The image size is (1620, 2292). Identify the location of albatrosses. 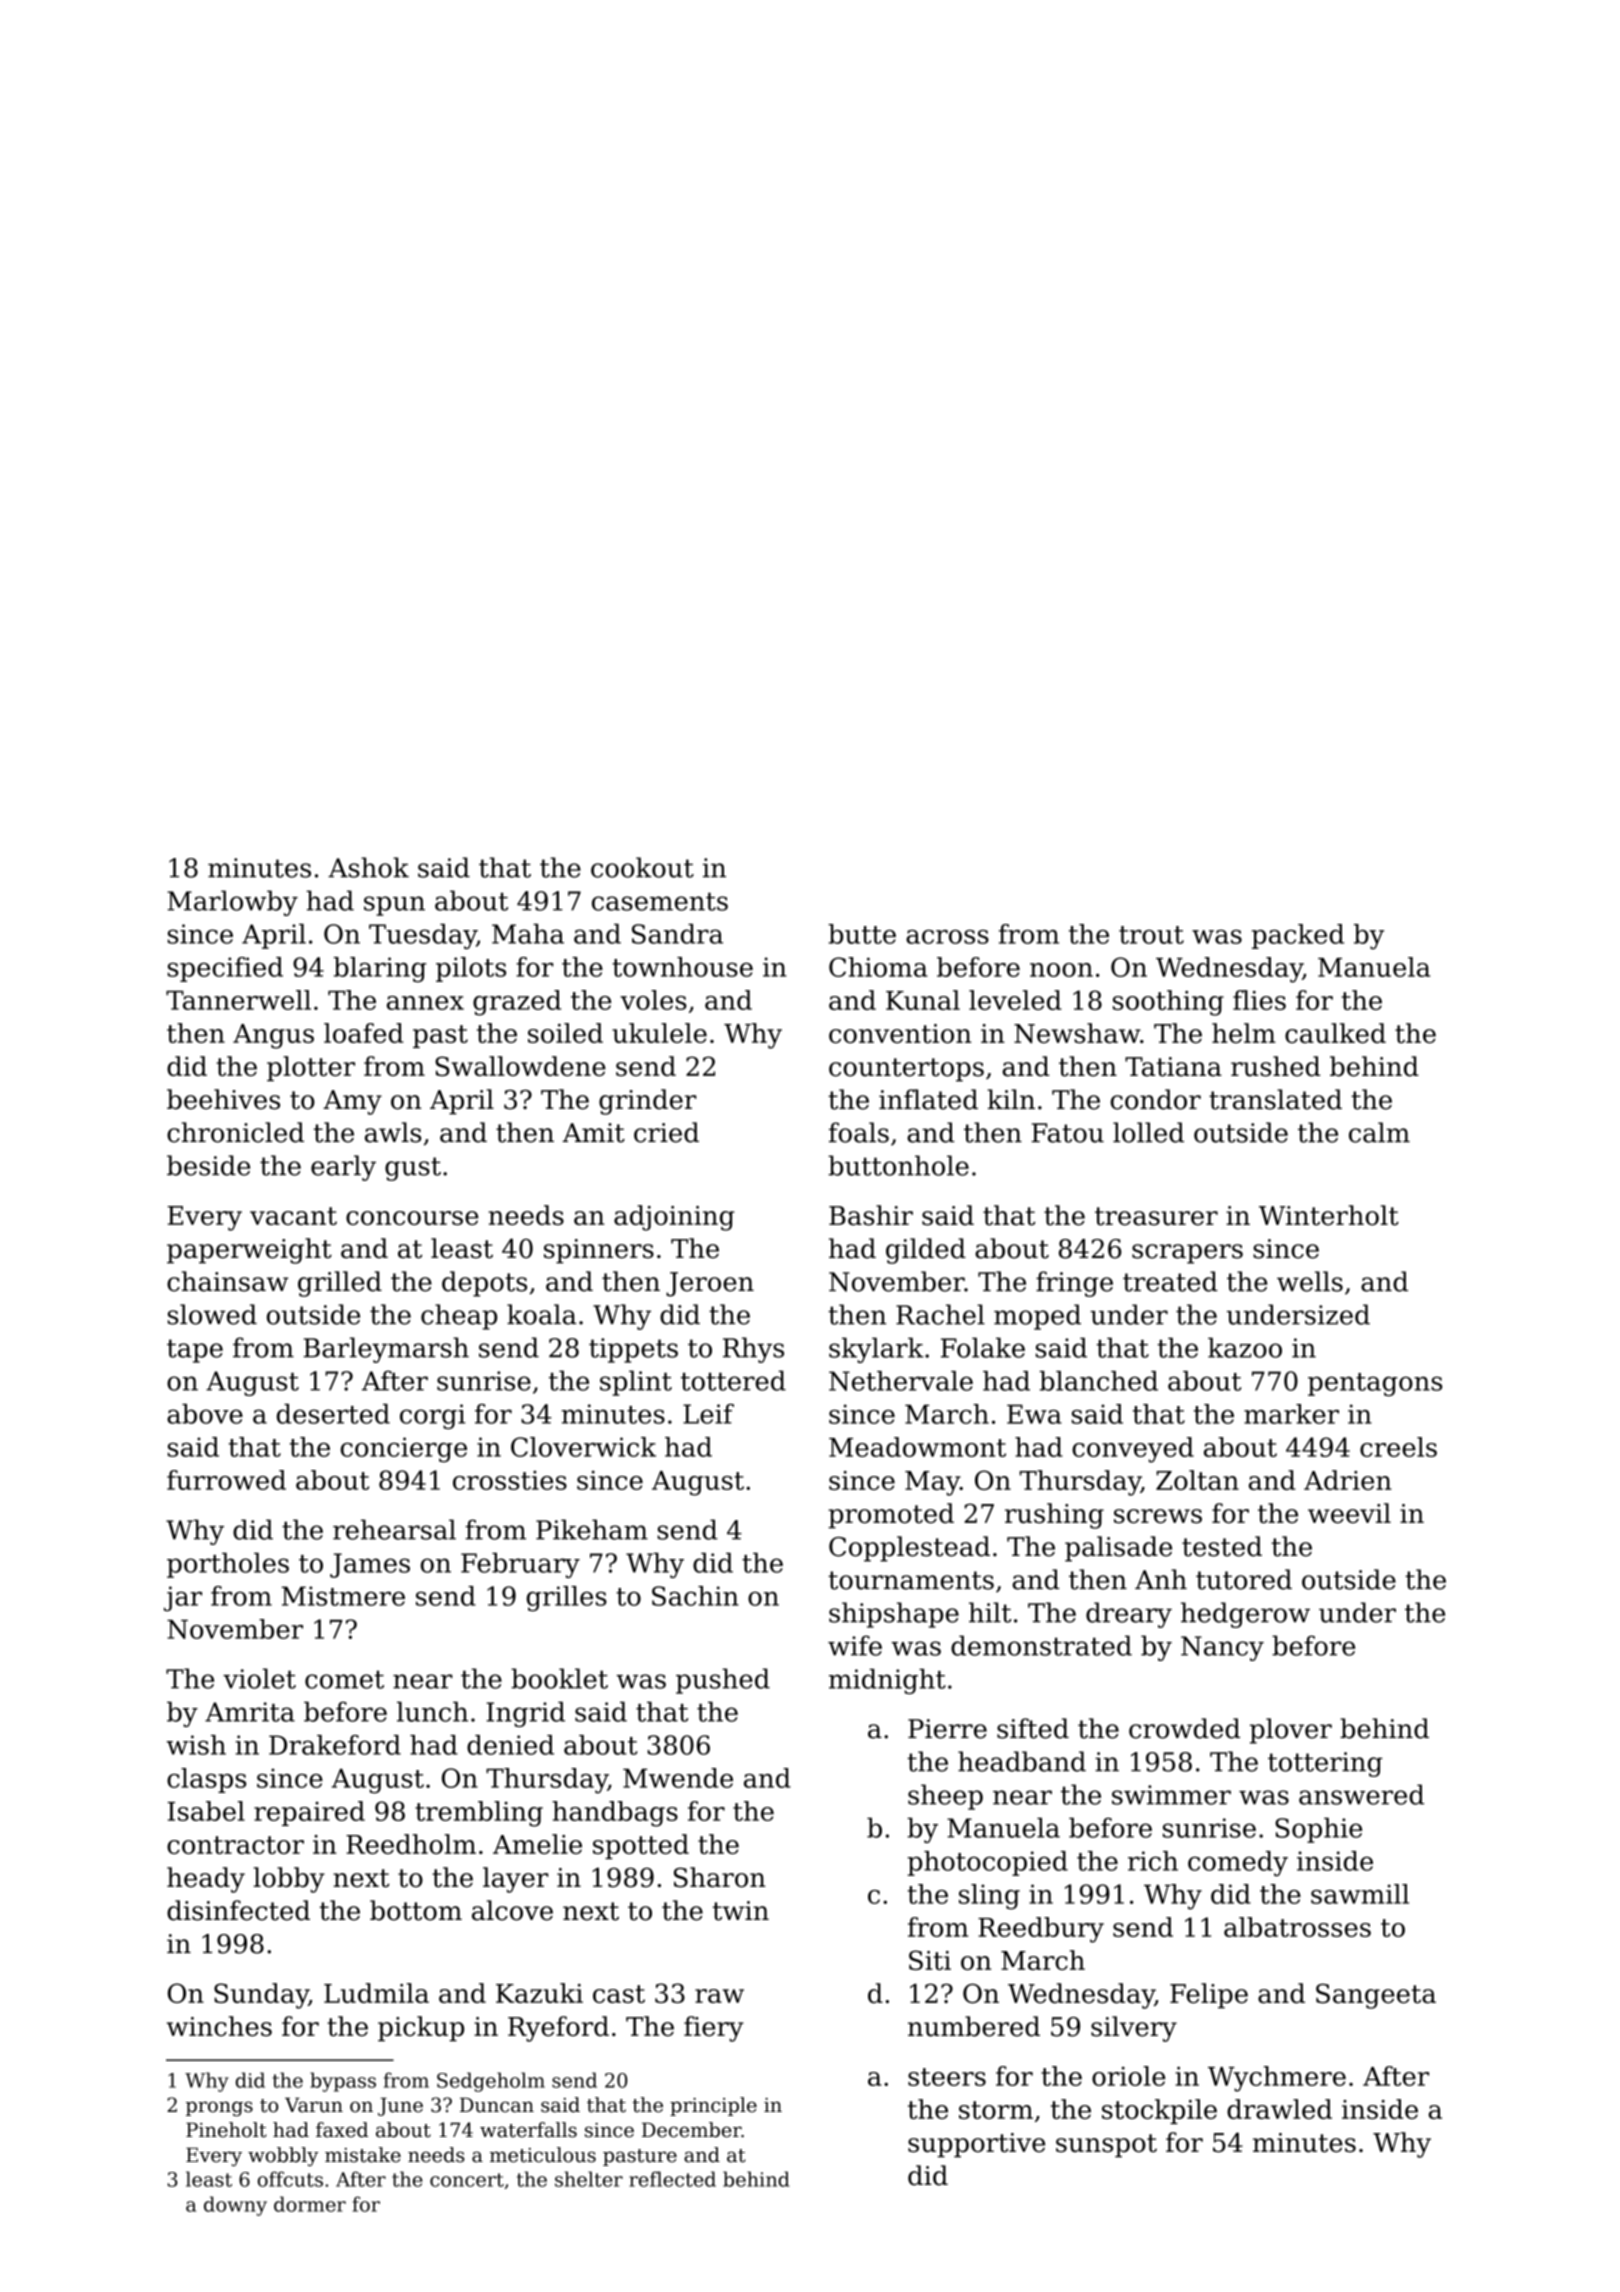
(1297, 1927).
